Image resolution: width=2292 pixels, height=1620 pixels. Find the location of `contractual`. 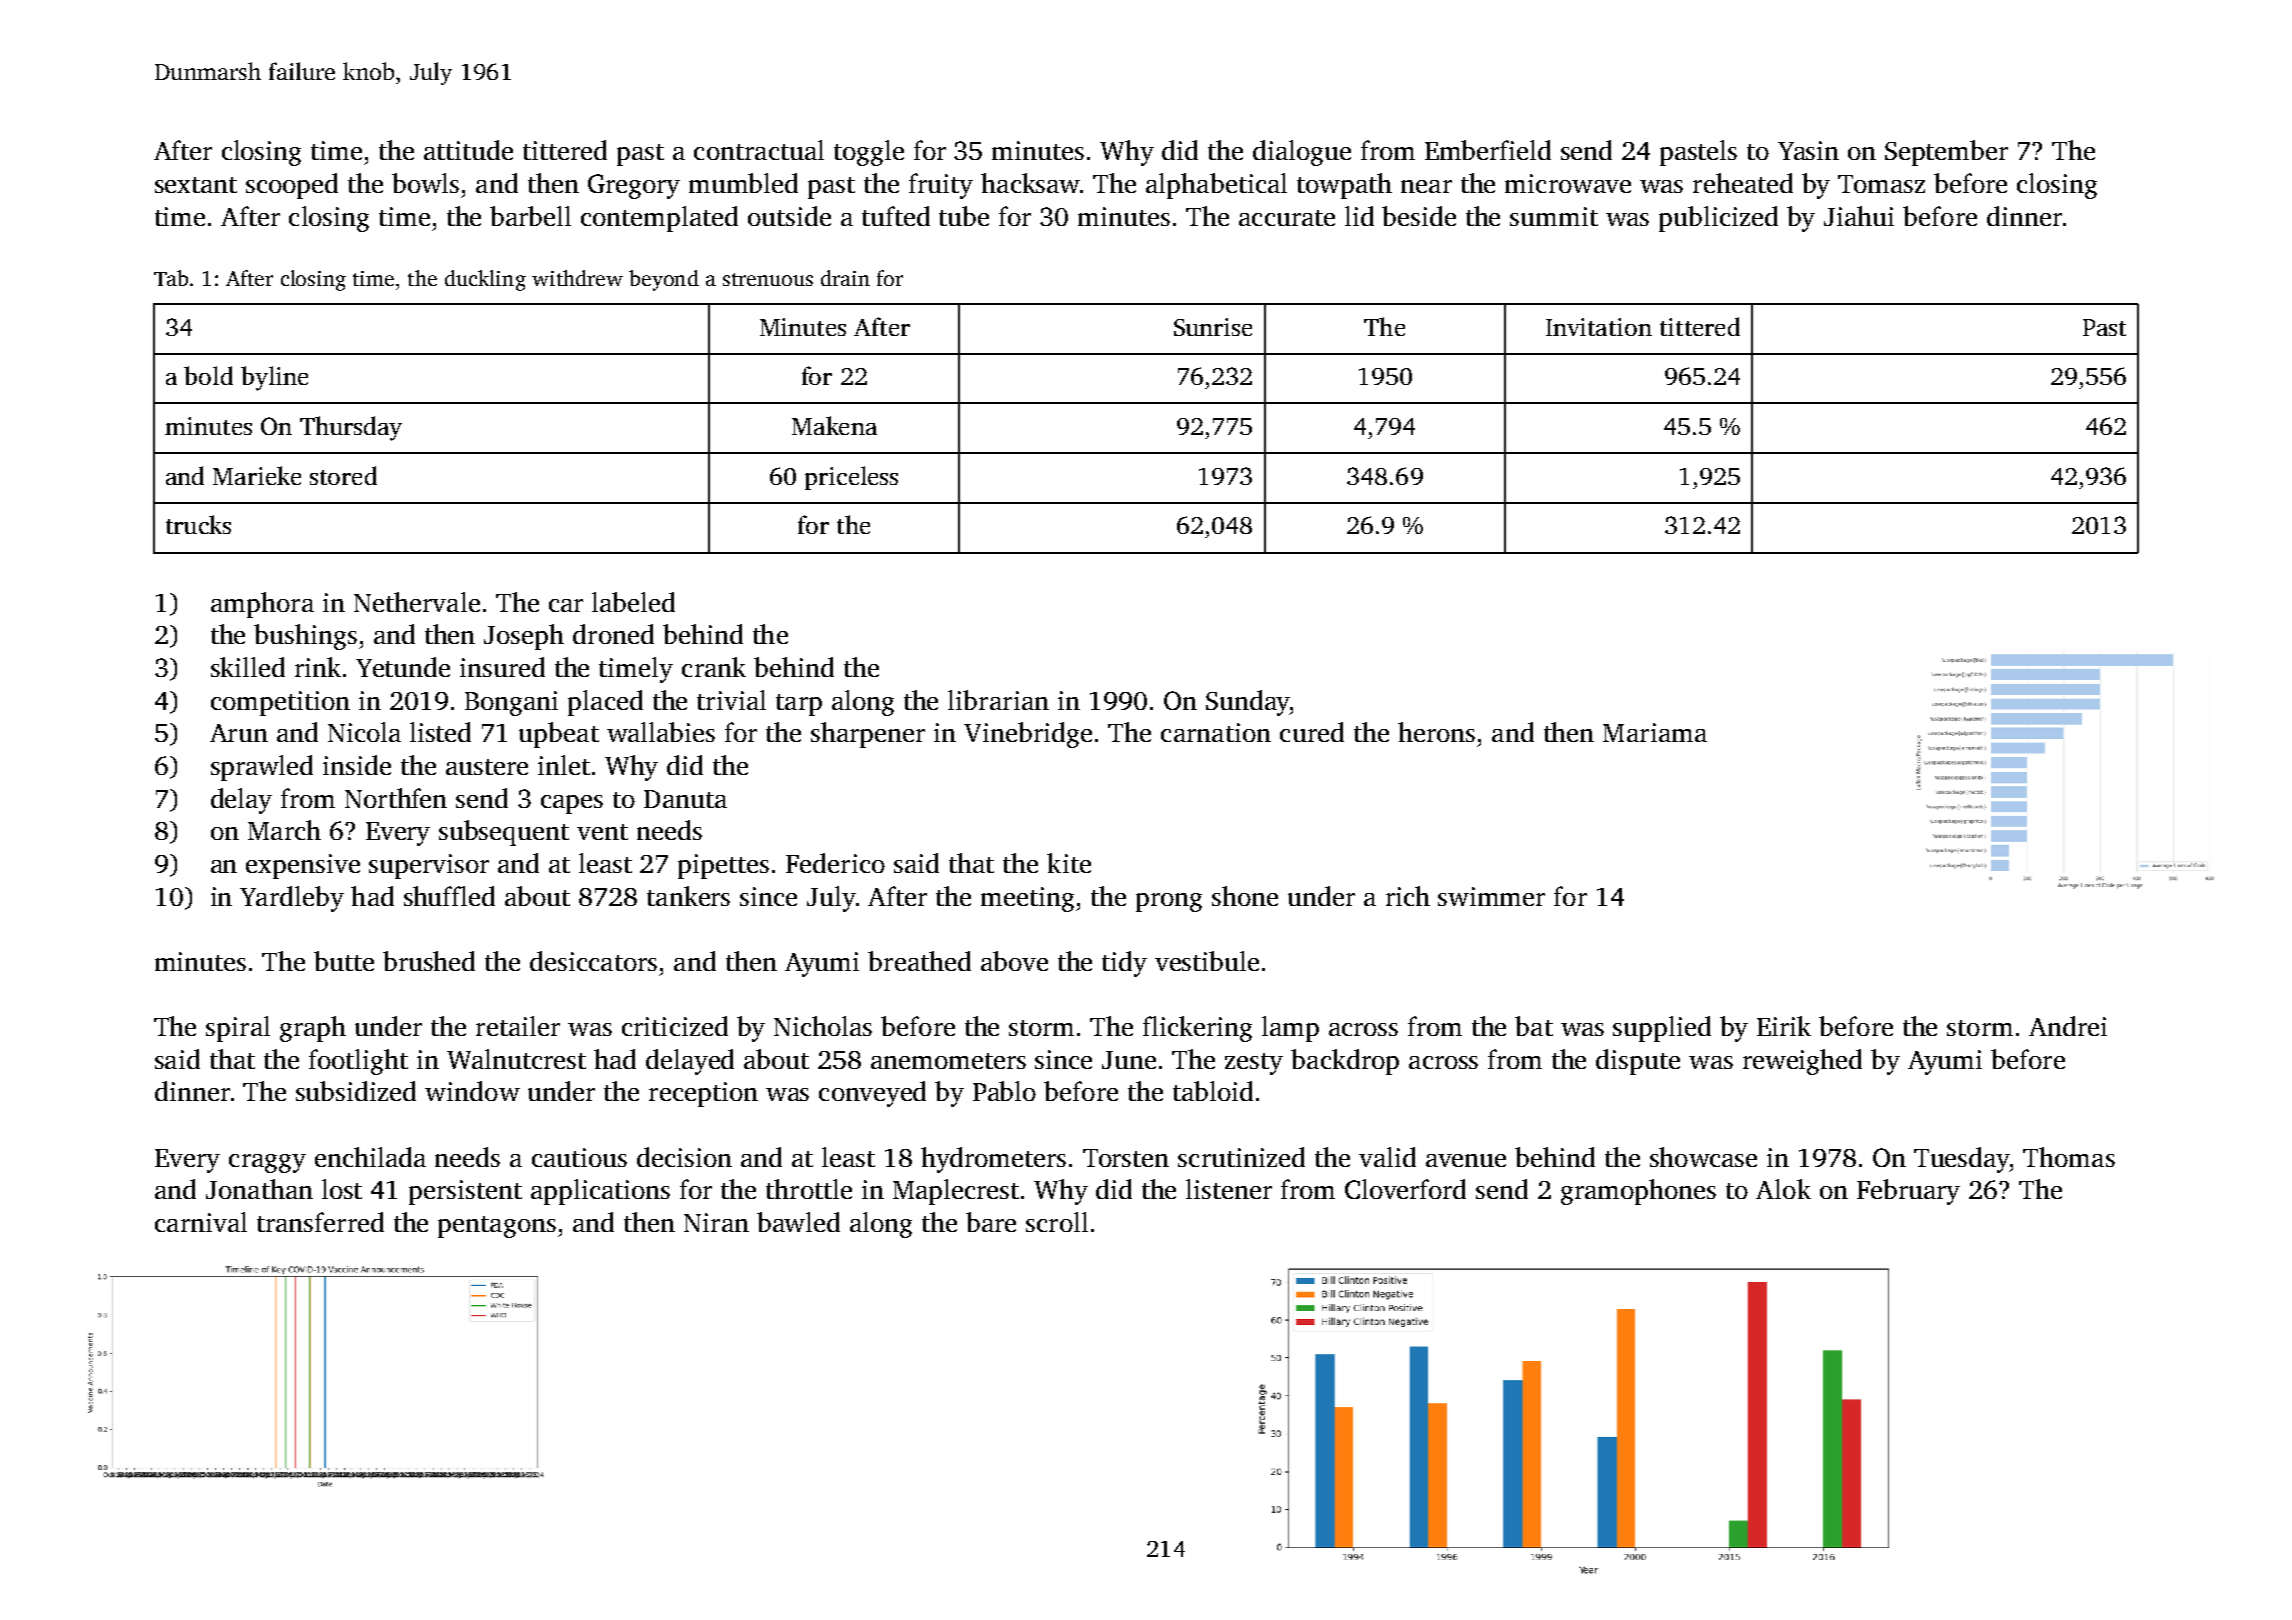

contractual is located at coordinates (759, 150).
